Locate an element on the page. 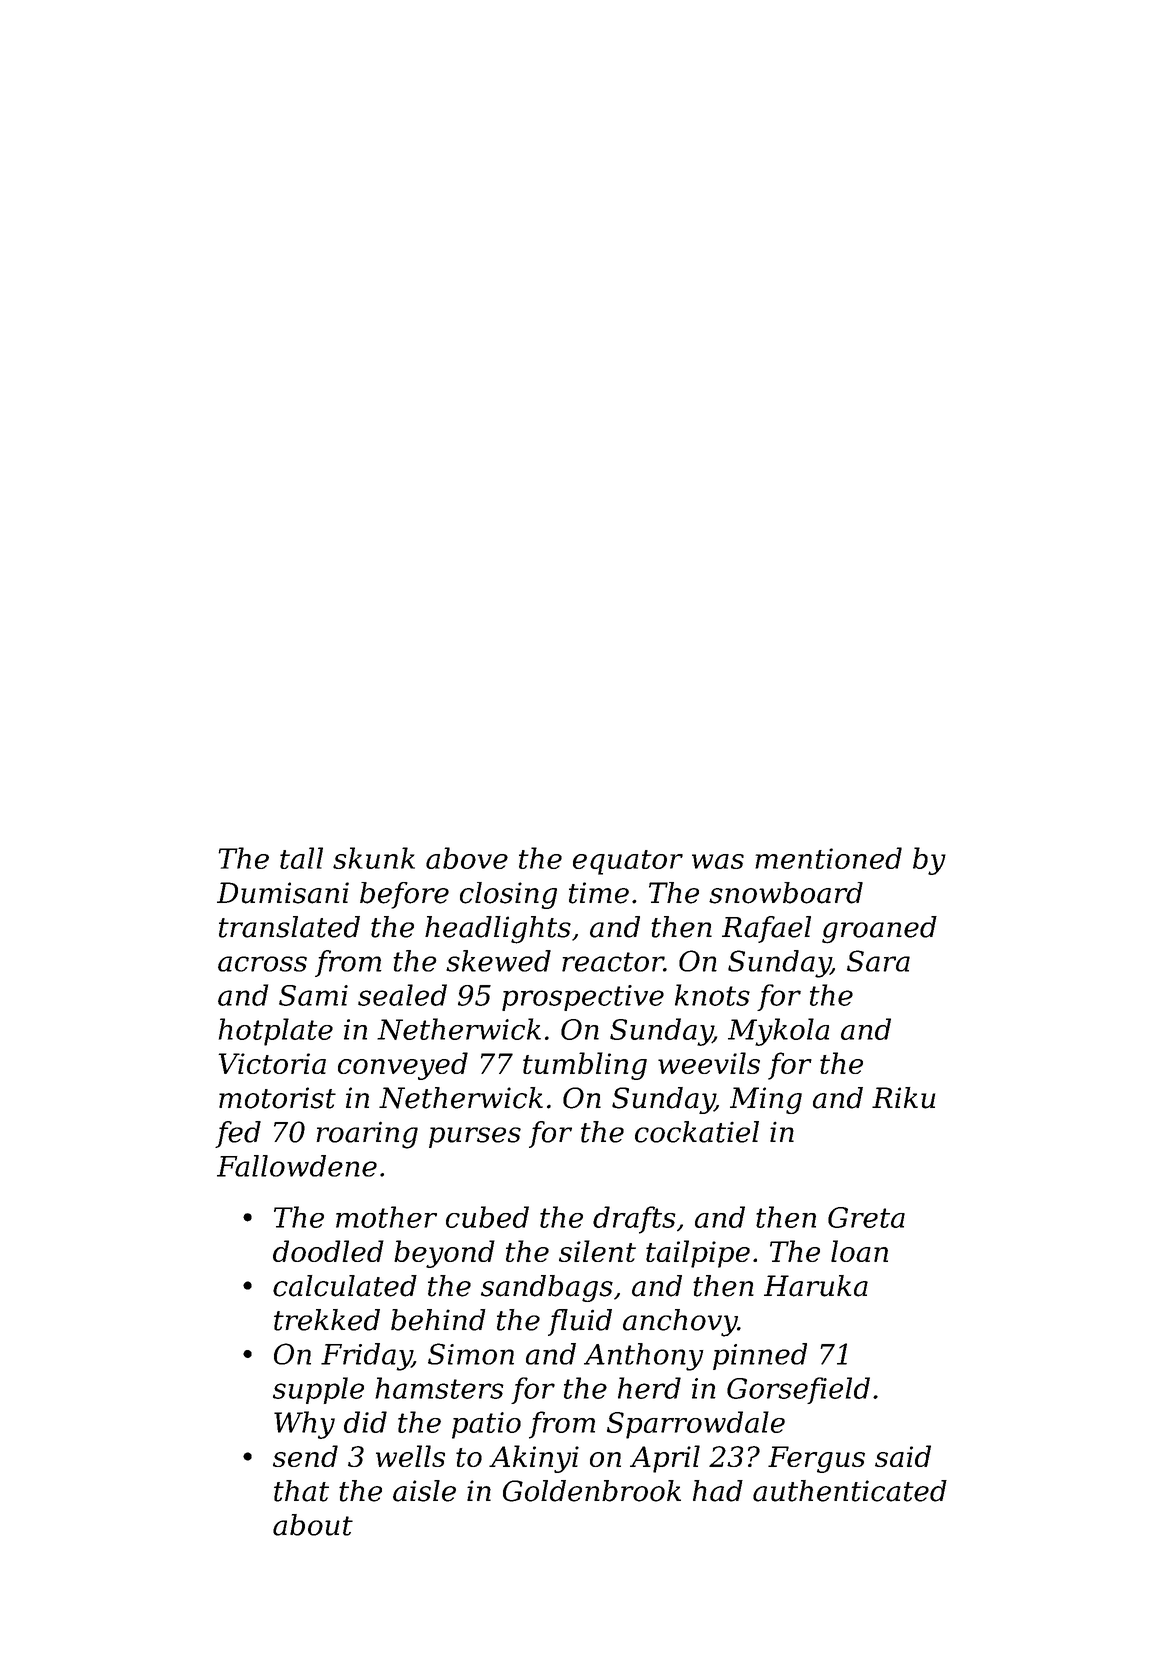 This document has width=1165, height=1654. above is located at coordinates (467, 858).
